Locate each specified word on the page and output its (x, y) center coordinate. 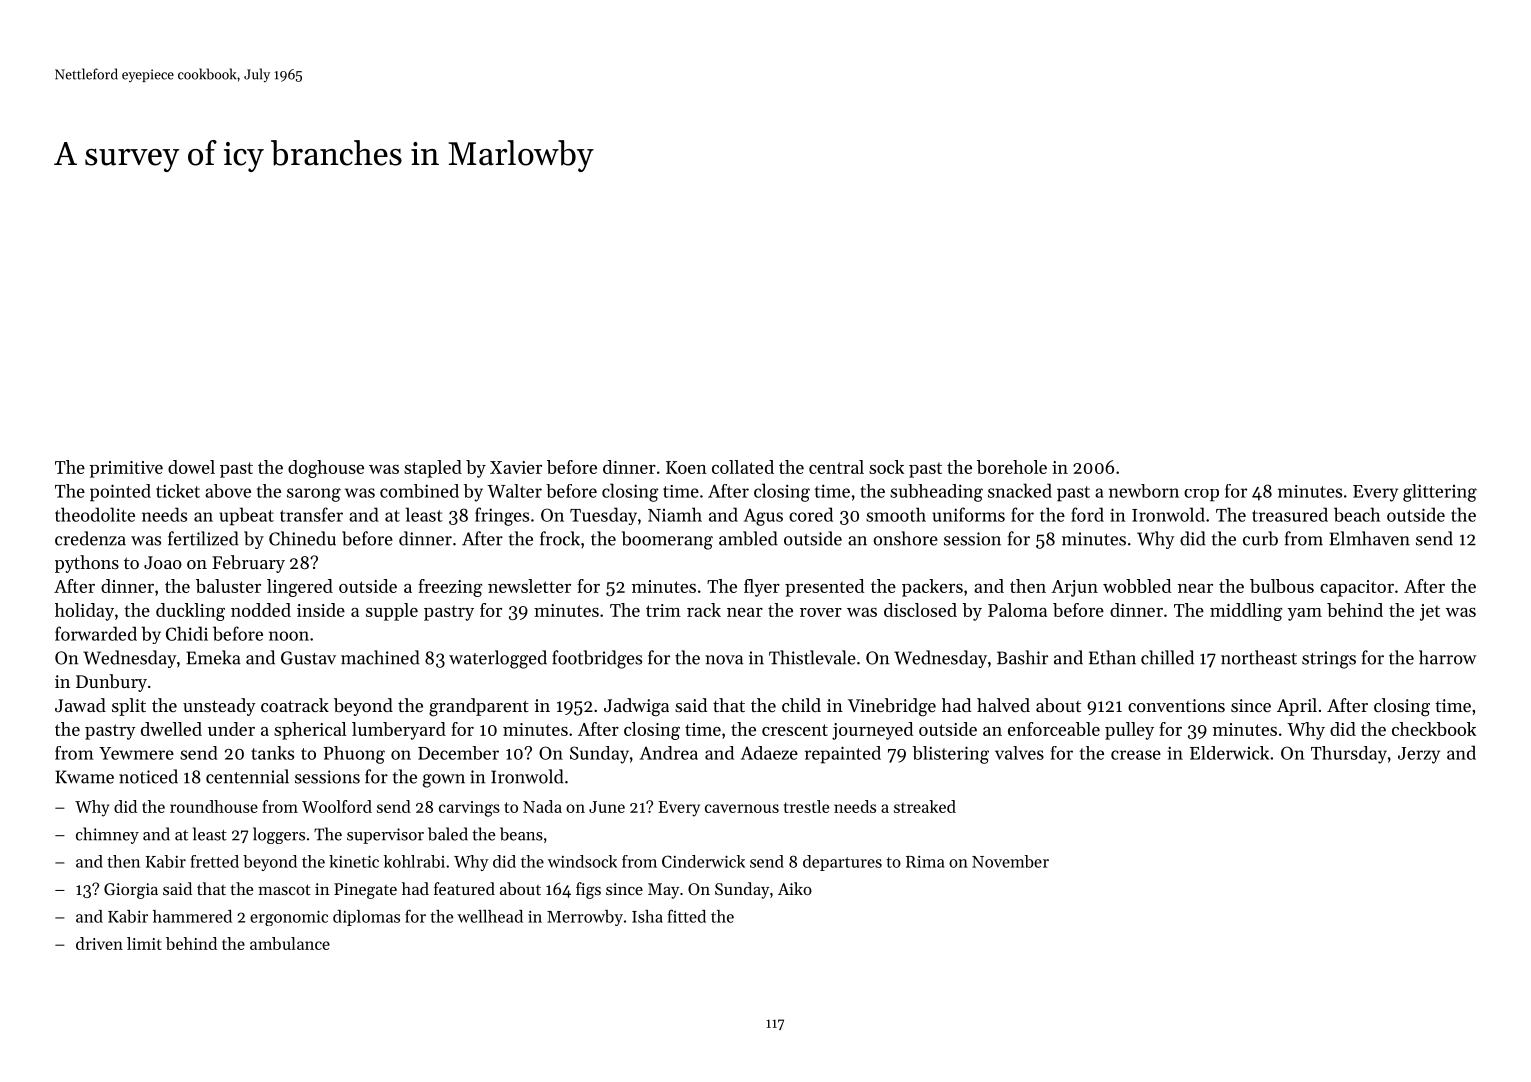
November (1010, 861)
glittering (1440, 493)
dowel (191, 467)
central (836, 467)
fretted (214, 861)
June (607, 807)
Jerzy (1419, 755)
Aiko (795, 888)
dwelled (171, 729)
